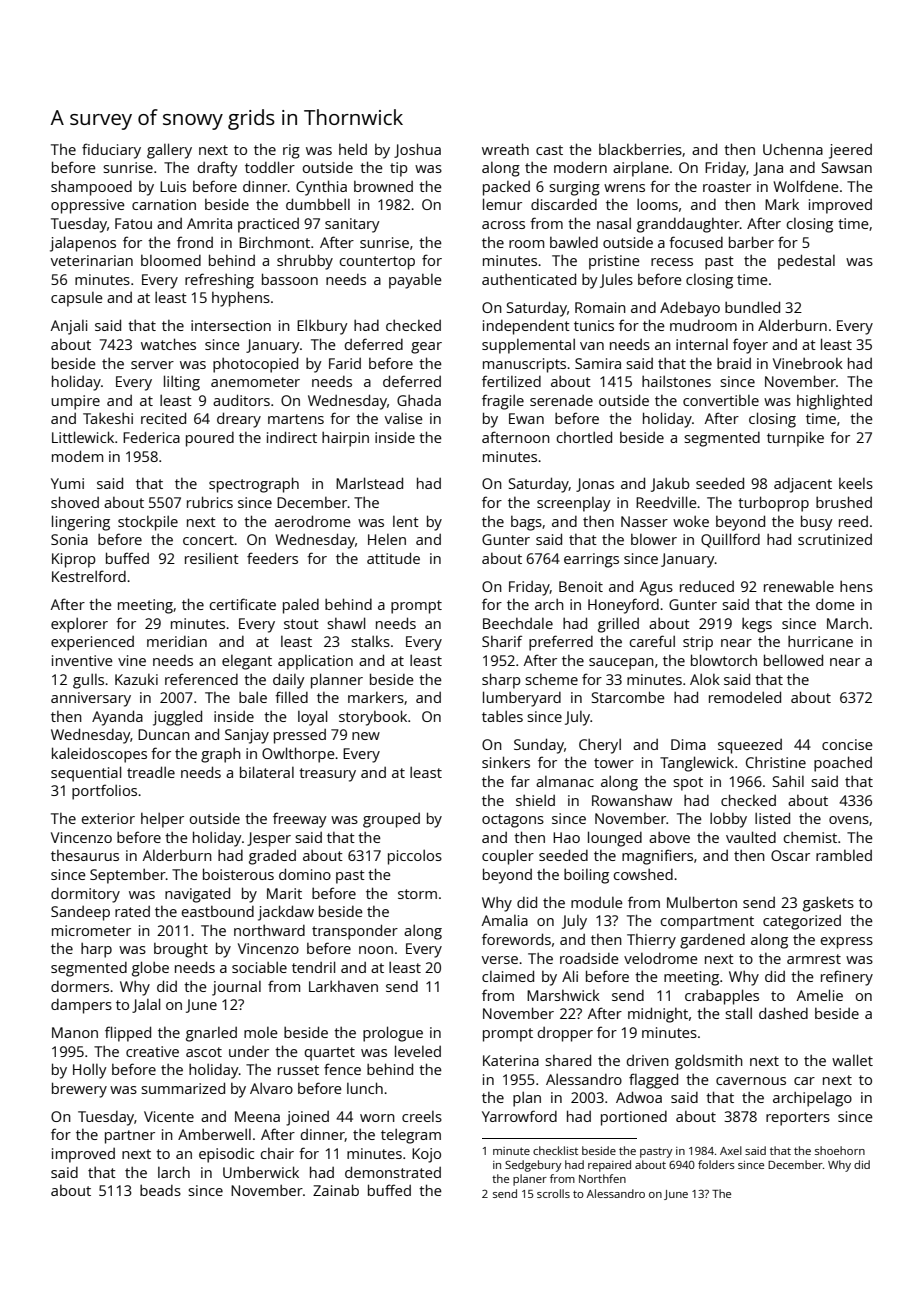 The image size is (924, 1308). I want to click on Sahil, so click(788, 781).
